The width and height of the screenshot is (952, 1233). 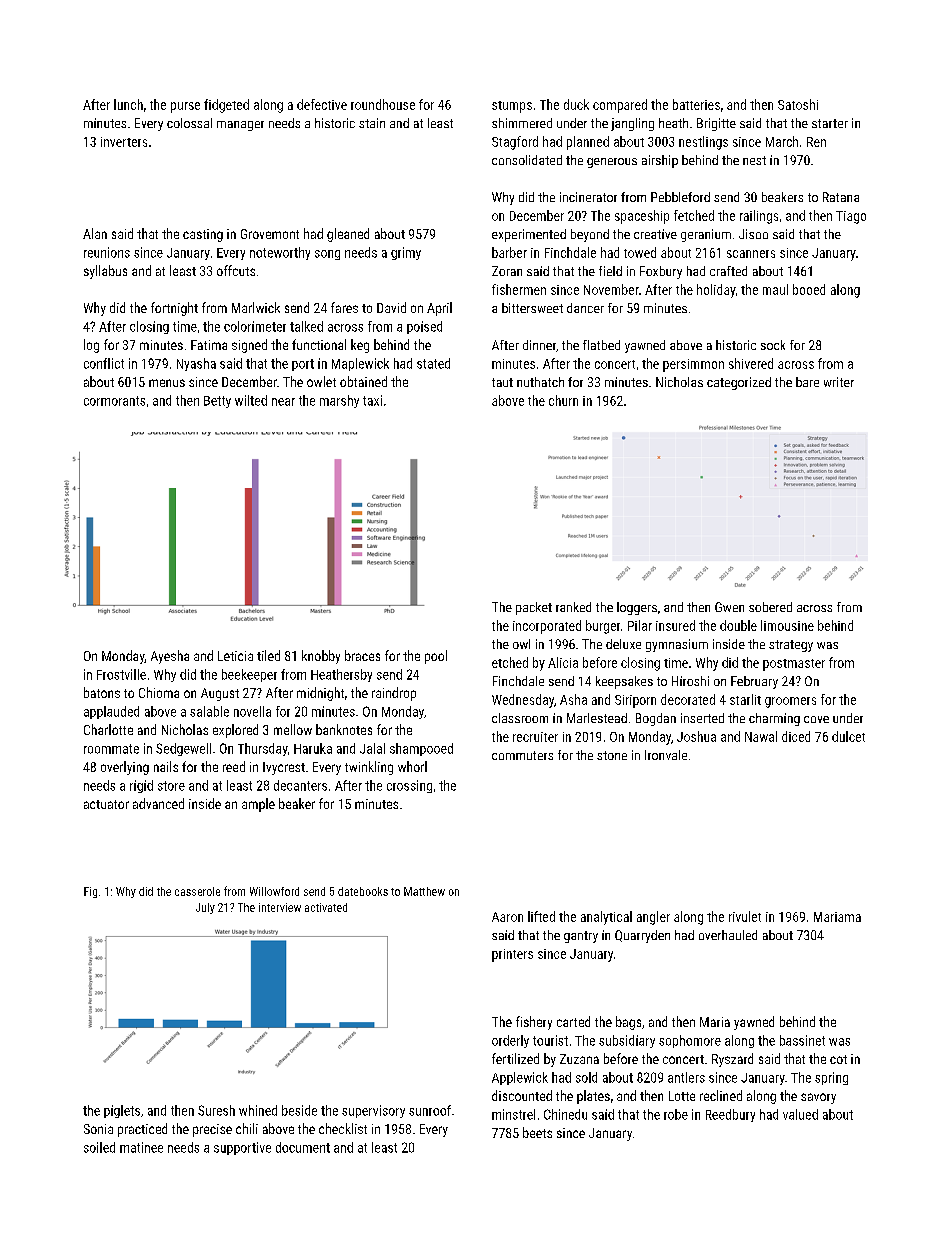 What do you see at coordinates (512, 955) in the screenshot?
I see `printers` at bounding box center [512, 955].
